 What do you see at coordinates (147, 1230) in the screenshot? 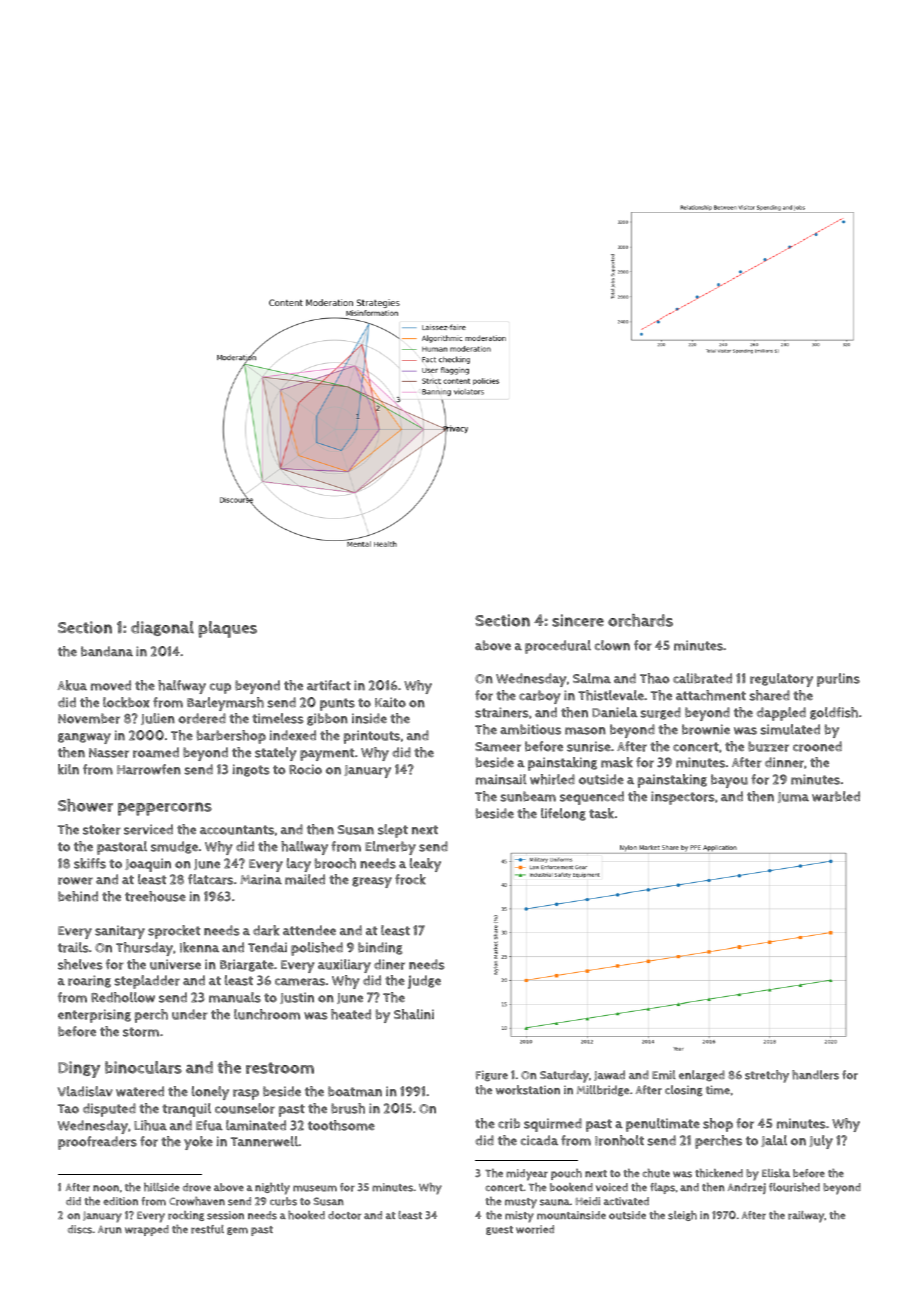
I see `wrapped` at bounding box center [147, 1230].
